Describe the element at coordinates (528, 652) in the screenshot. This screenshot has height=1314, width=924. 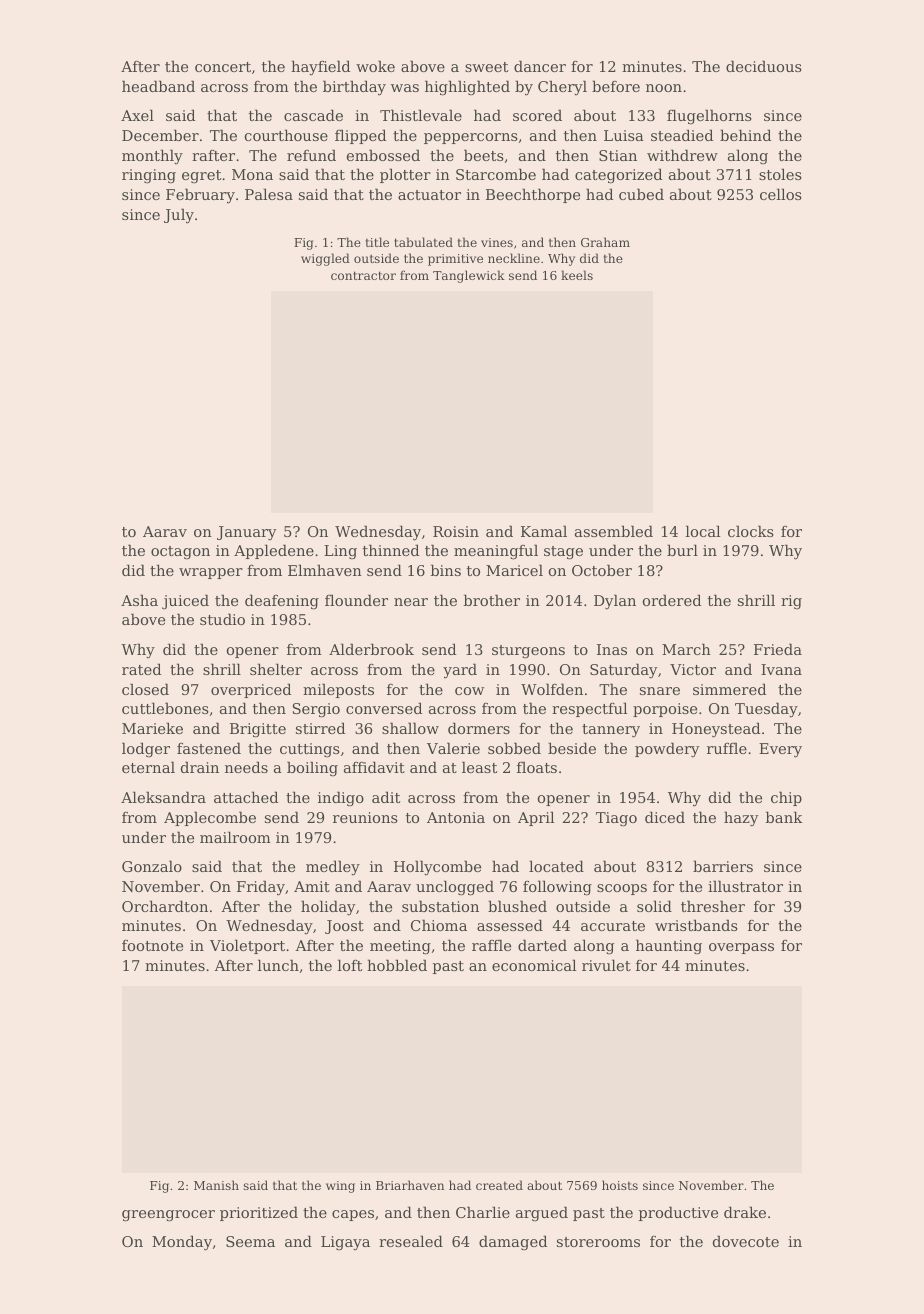
I see `sturgeons` at that location.
